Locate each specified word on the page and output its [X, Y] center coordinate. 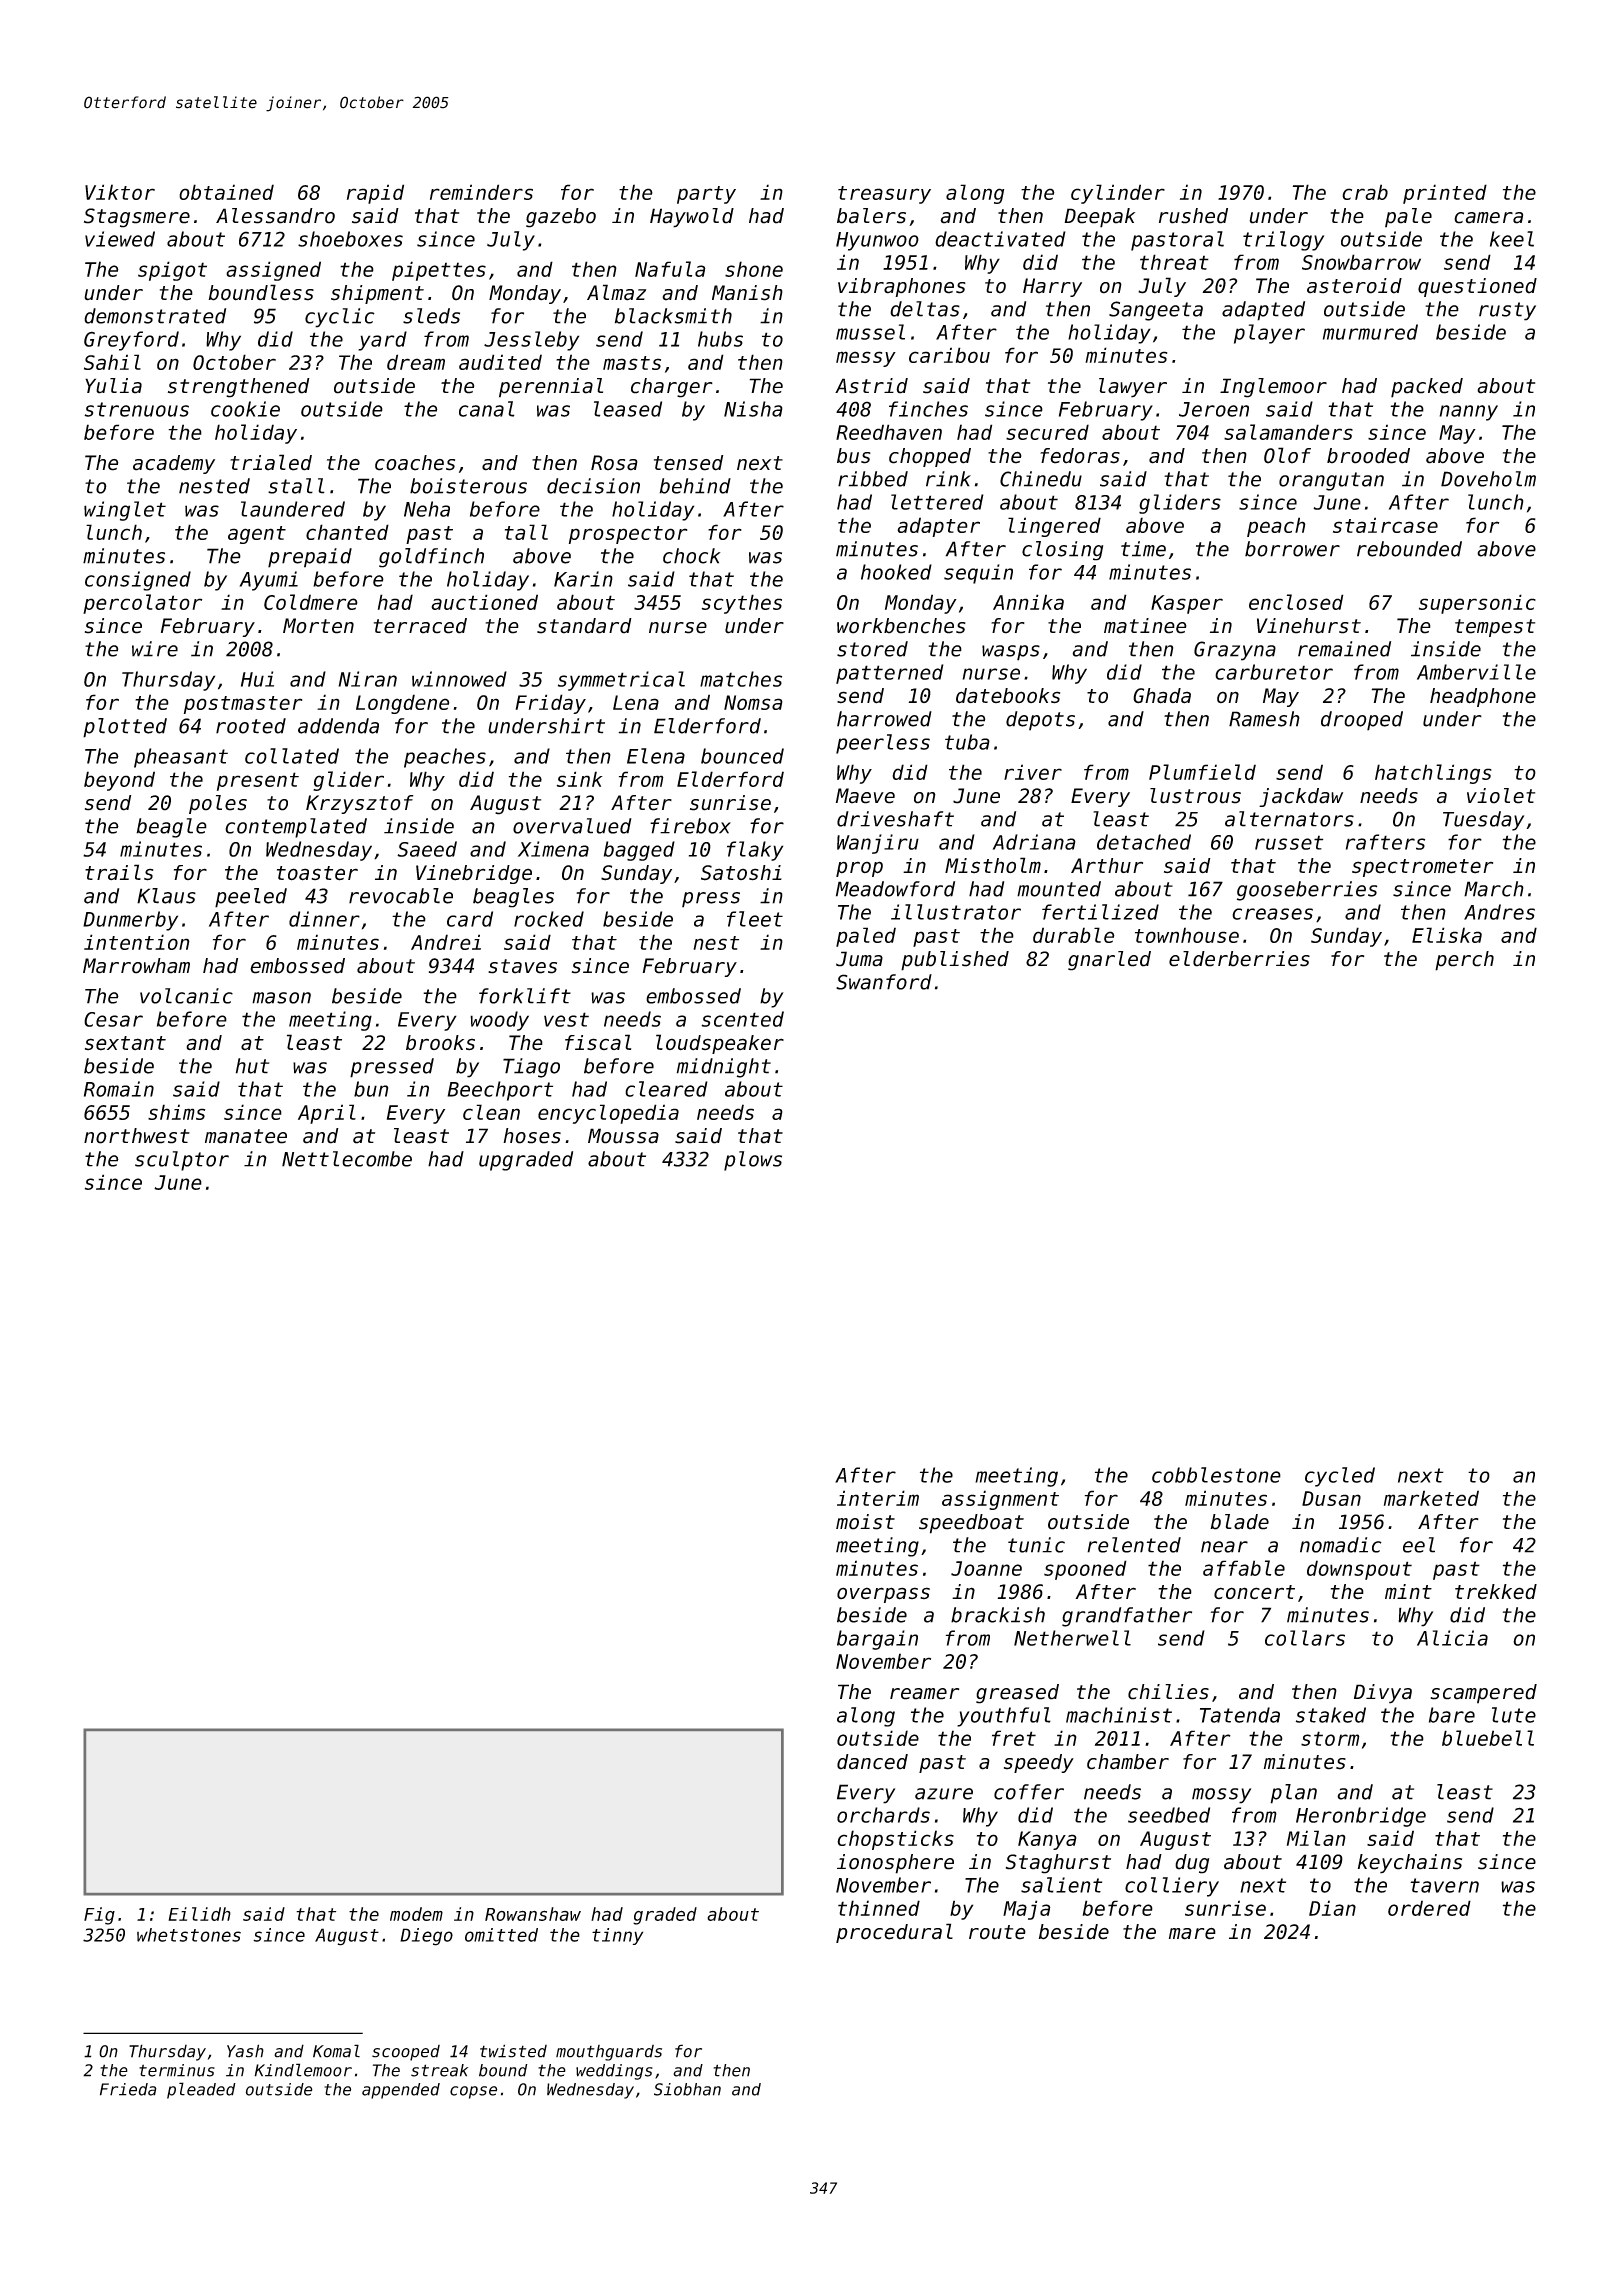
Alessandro [275, 216]
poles [218, 804]
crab [1365, 192]
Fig [99, 1916]
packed [1427, 388]
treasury [884, 195]
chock [692, 556]
